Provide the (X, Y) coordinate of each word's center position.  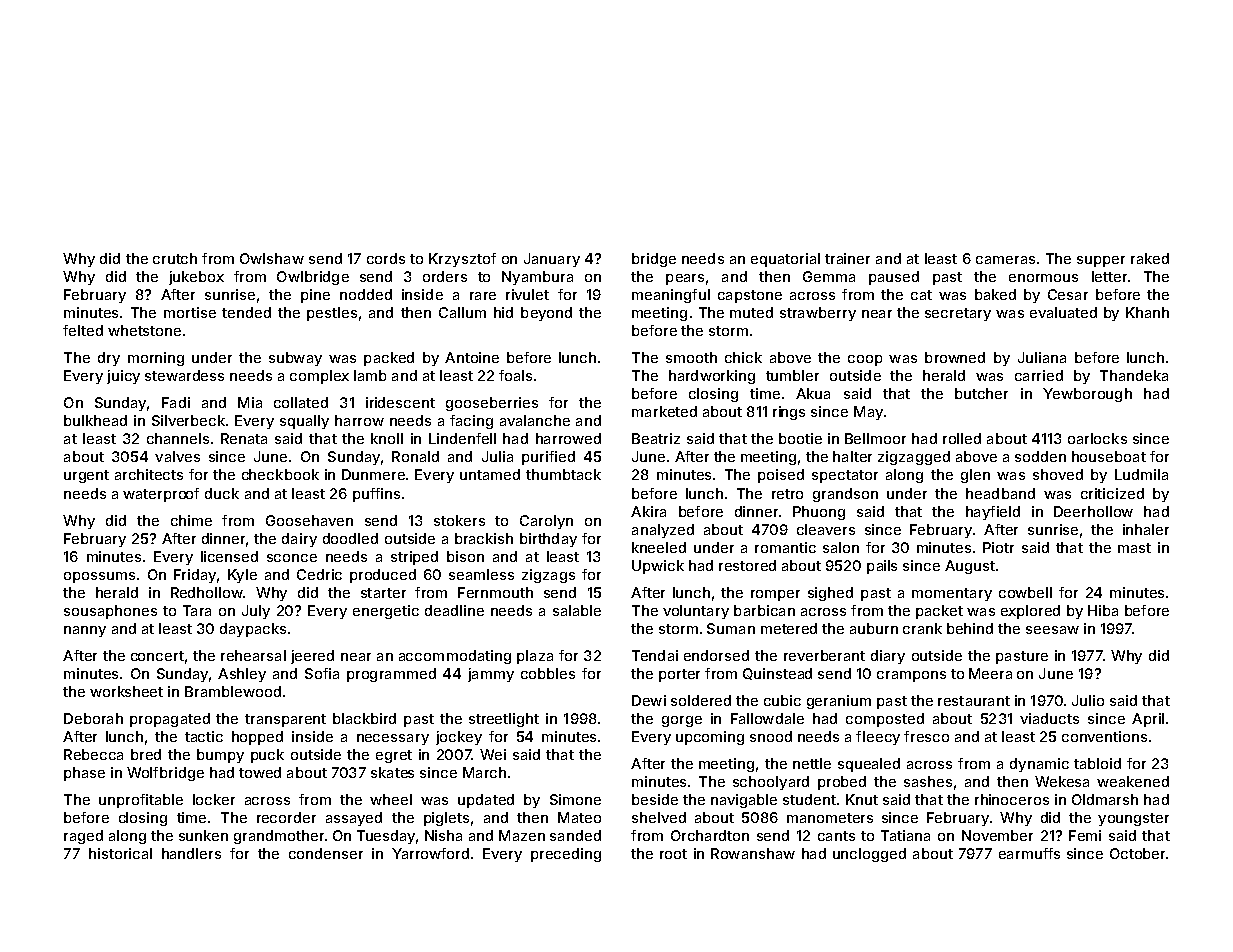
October (1137, 853)
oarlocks (1097, 438)
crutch (175, 258)
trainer (847, 258)
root (673, 854)
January (552, 260)
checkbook (280, 474)
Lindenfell (462, 438)
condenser (326, 853)
